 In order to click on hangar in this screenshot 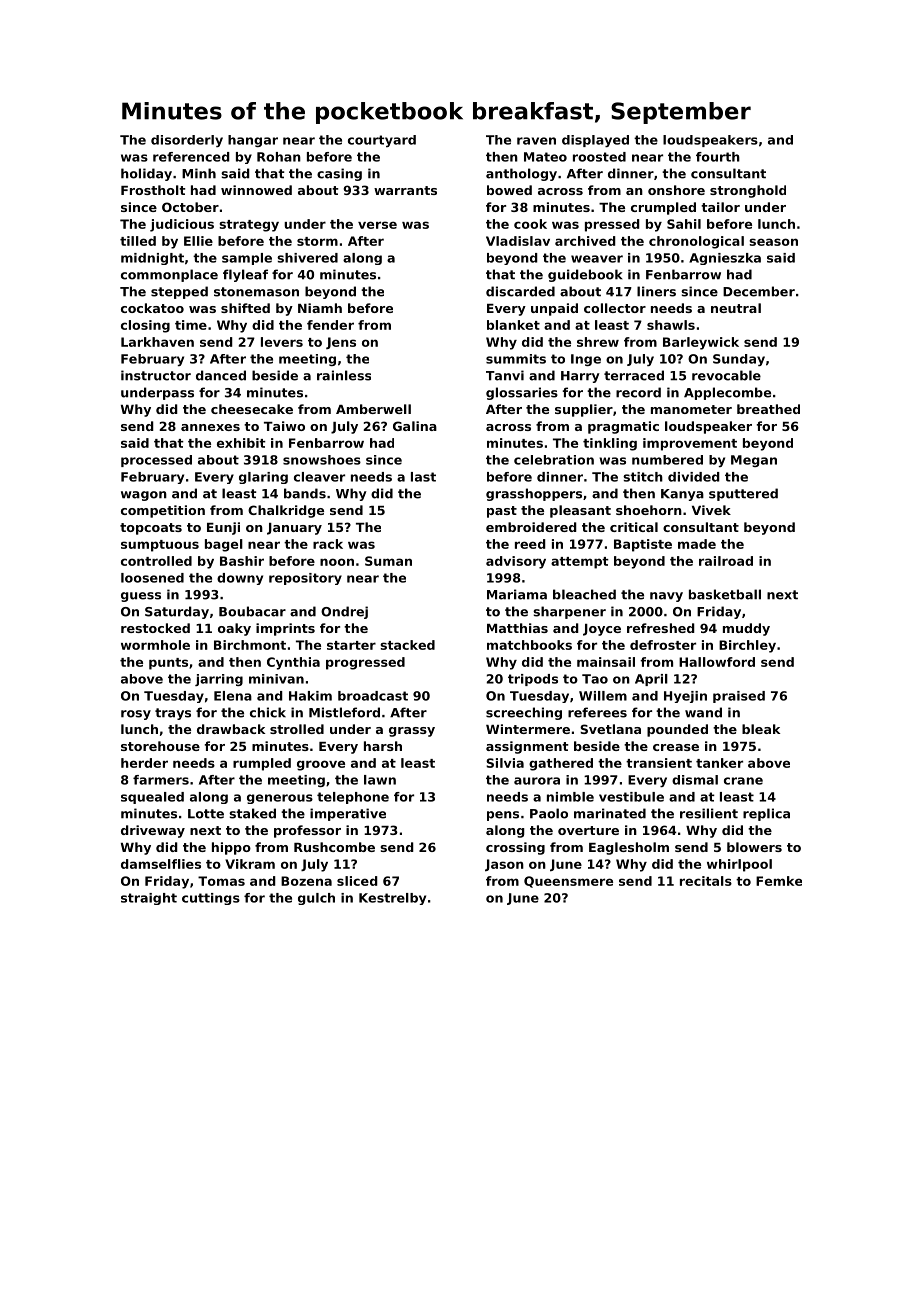, I will do `click(253, 141)`.
